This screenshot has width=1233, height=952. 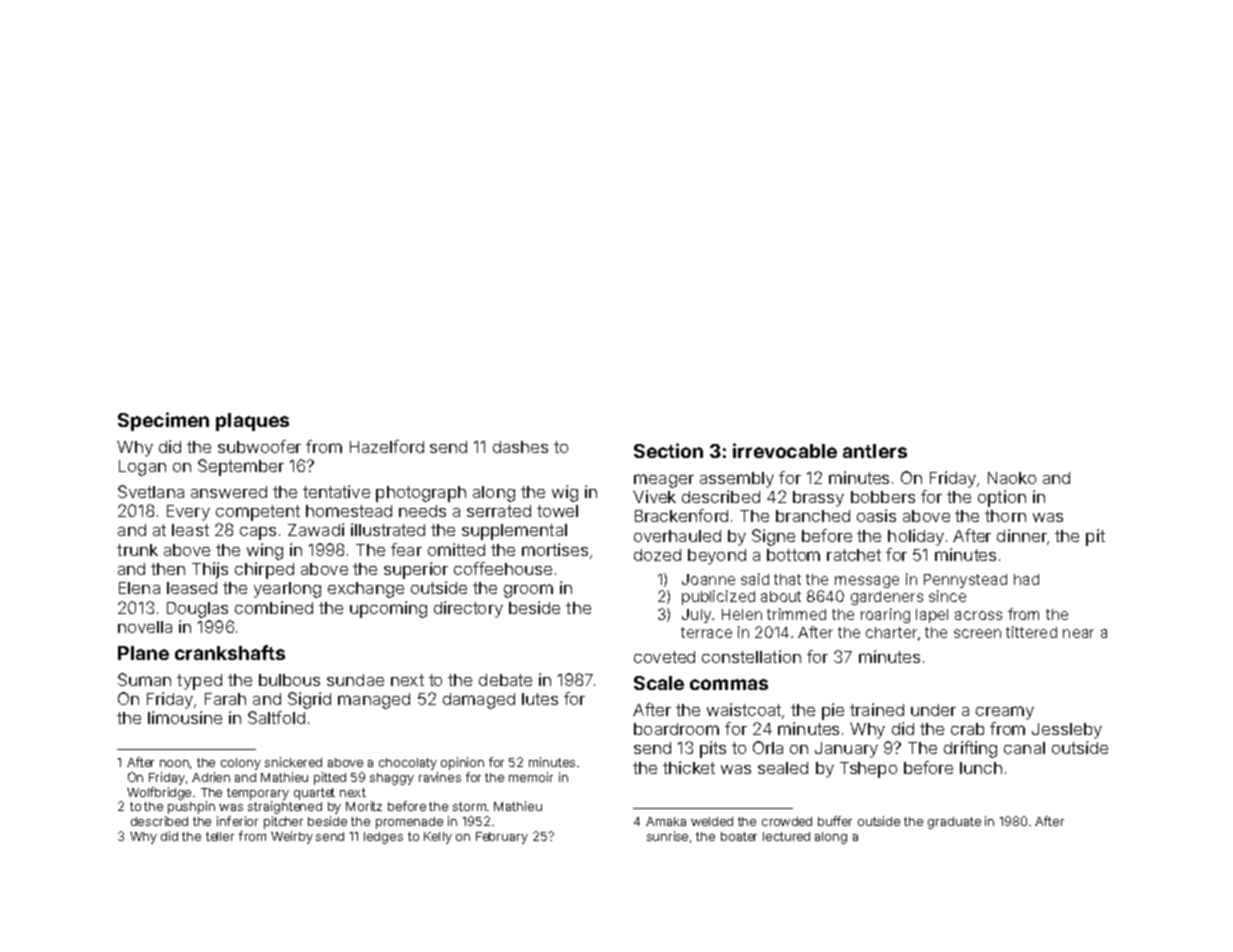 What do you see at coordinates (916, 537) in the screenshot?
I see `holiday` at bounding box center [916, 537].
